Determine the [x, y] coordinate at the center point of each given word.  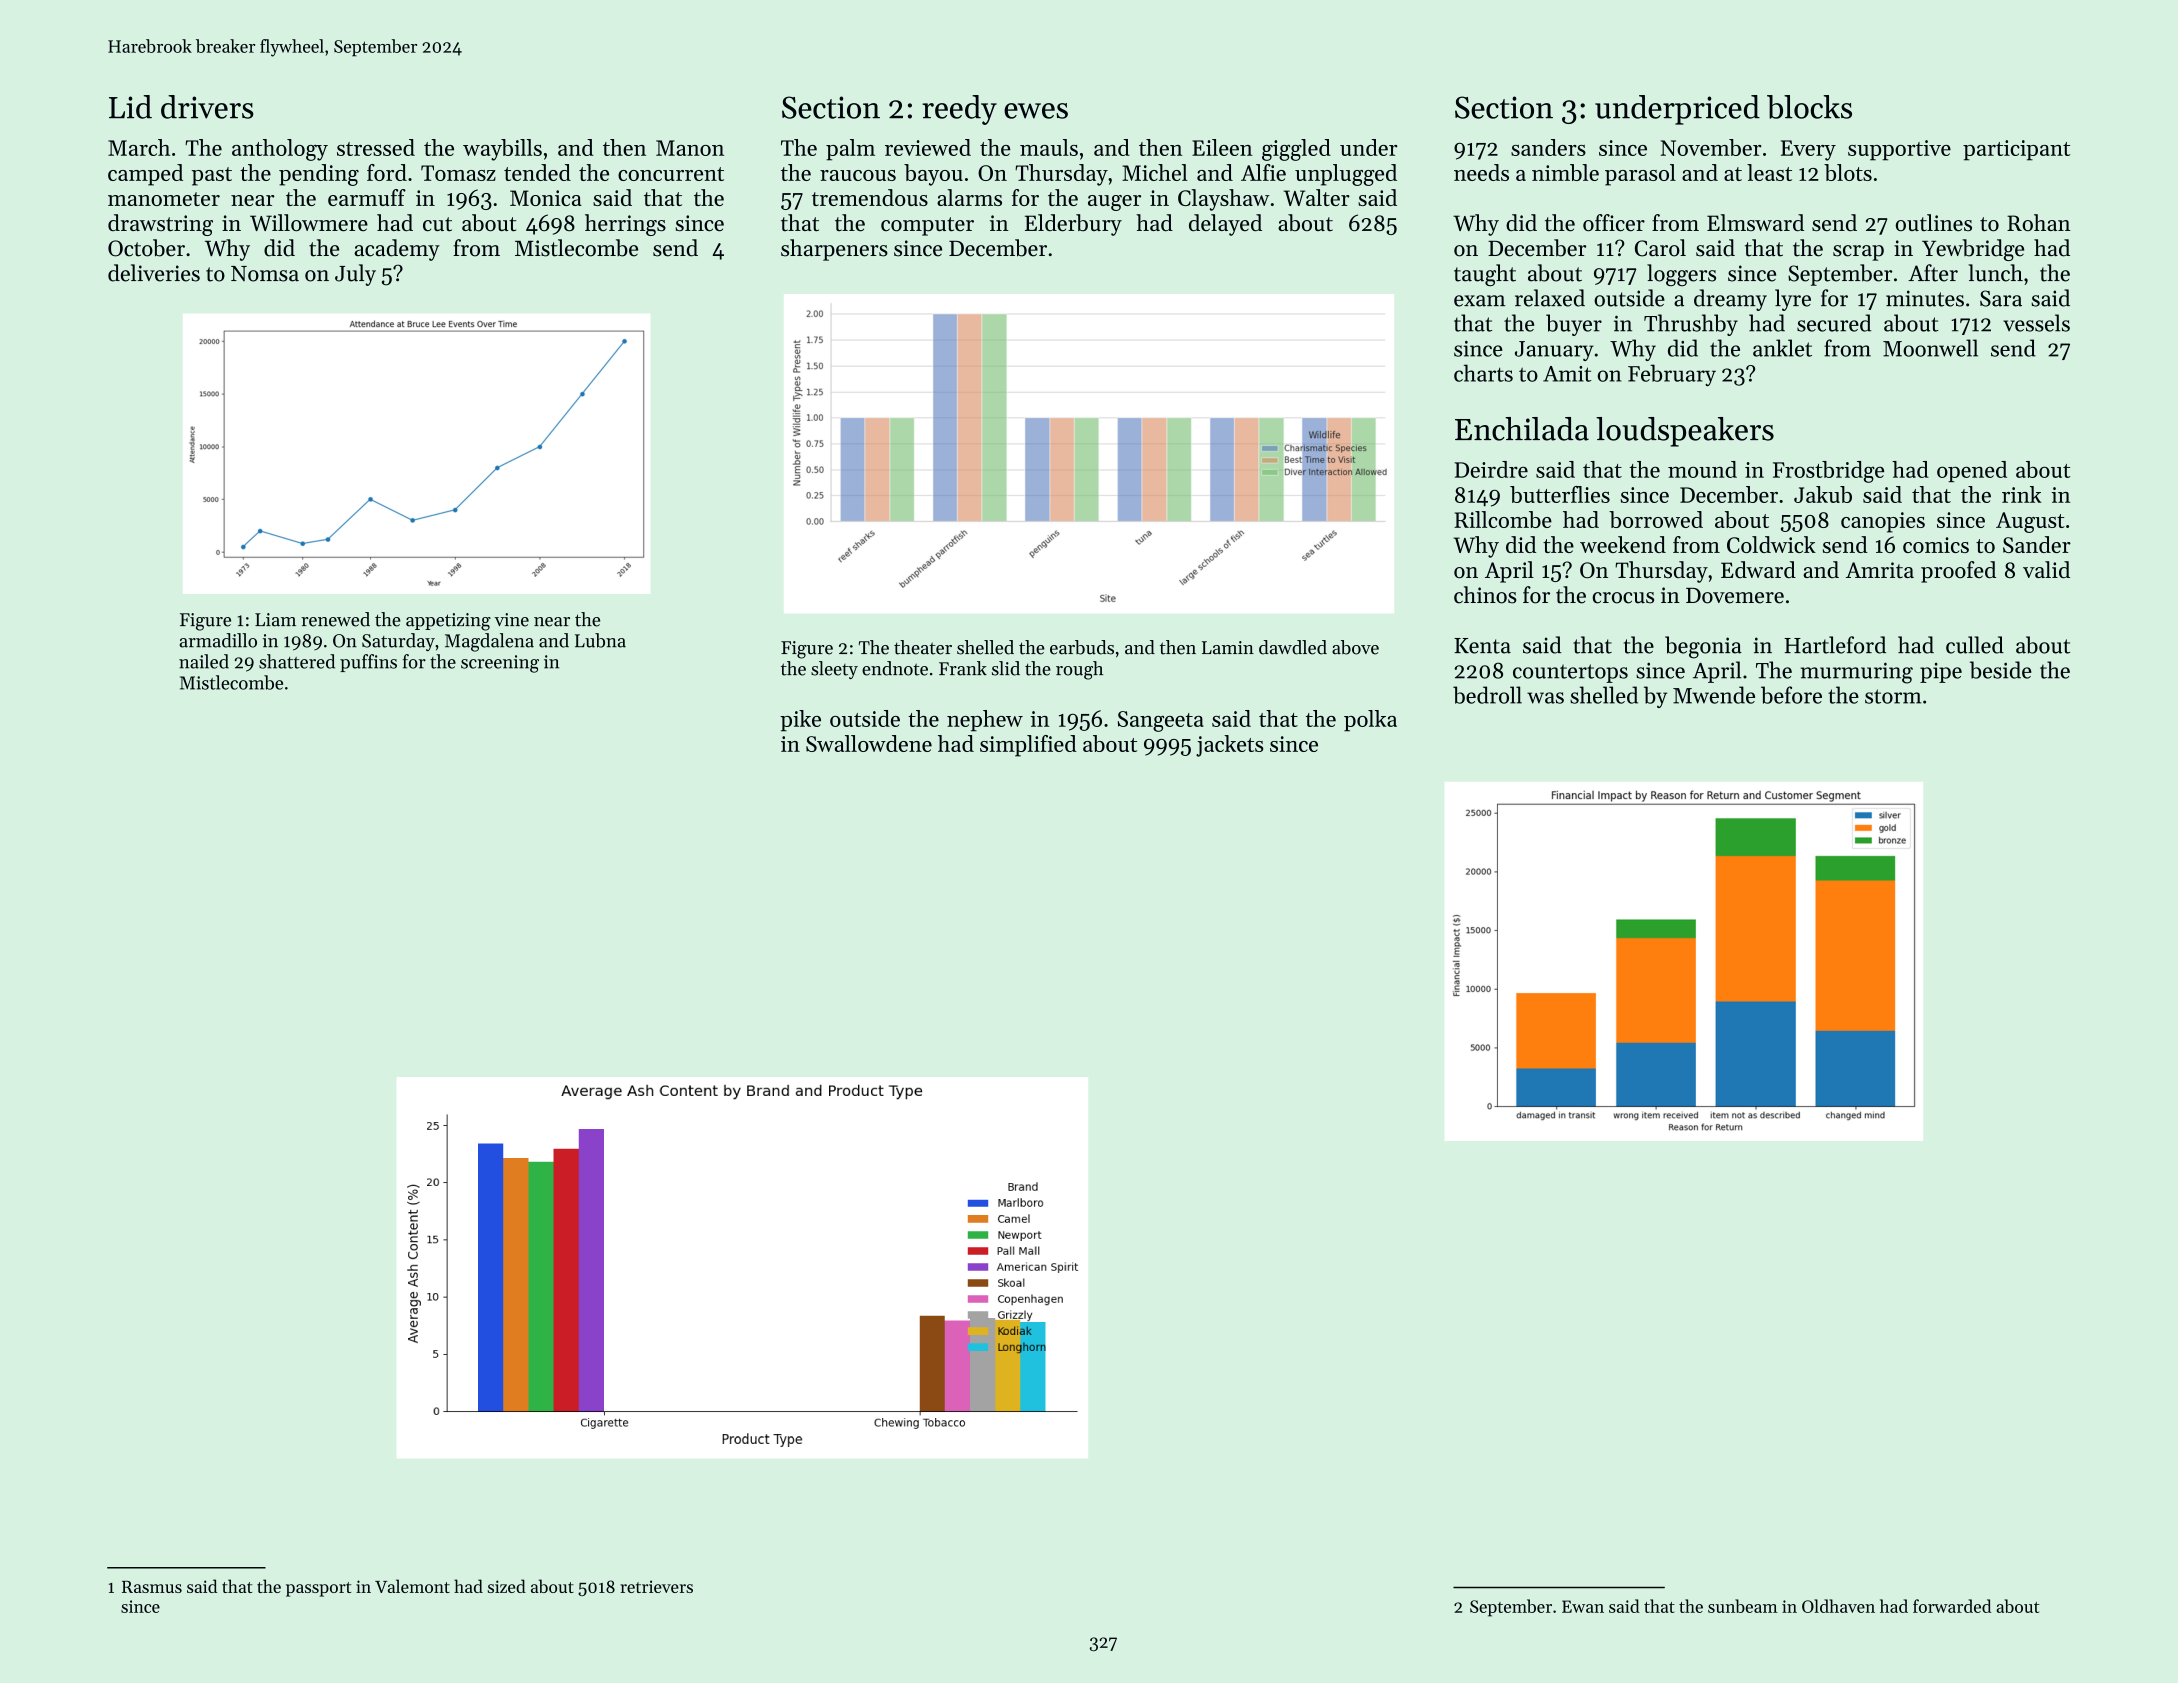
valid [2046, 570]
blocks [1809, 107]
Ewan [1583, 1606]
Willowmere [309, 222]
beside [2001, 670]
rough [1079, 670]
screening [500, 664]
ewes [1036, 111]
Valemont [412, 1586]
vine [511, 620]
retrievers [656, 1586]
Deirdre [1491, 469]
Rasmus [152, 1587]
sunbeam [1743, 1606]
